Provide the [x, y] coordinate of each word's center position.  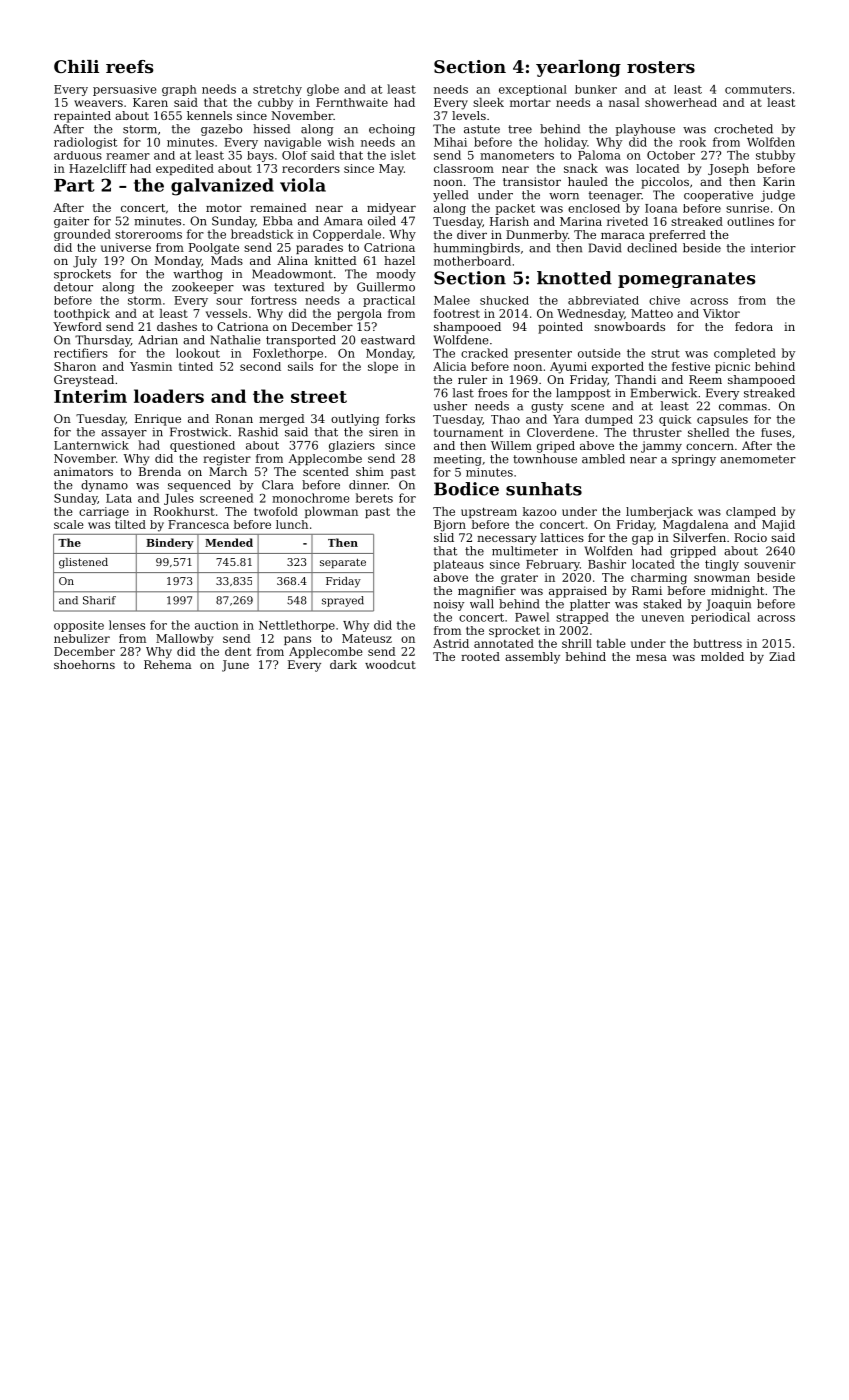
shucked [504, 300]
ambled [603, 459]
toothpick [82, 314]
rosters [661, 67]
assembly [532, 658]
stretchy [277, 90]
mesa [651, 657]
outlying [355, 420]
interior [773, 248]
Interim [90, 396]
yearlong [578, 68]
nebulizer [82, 638]
